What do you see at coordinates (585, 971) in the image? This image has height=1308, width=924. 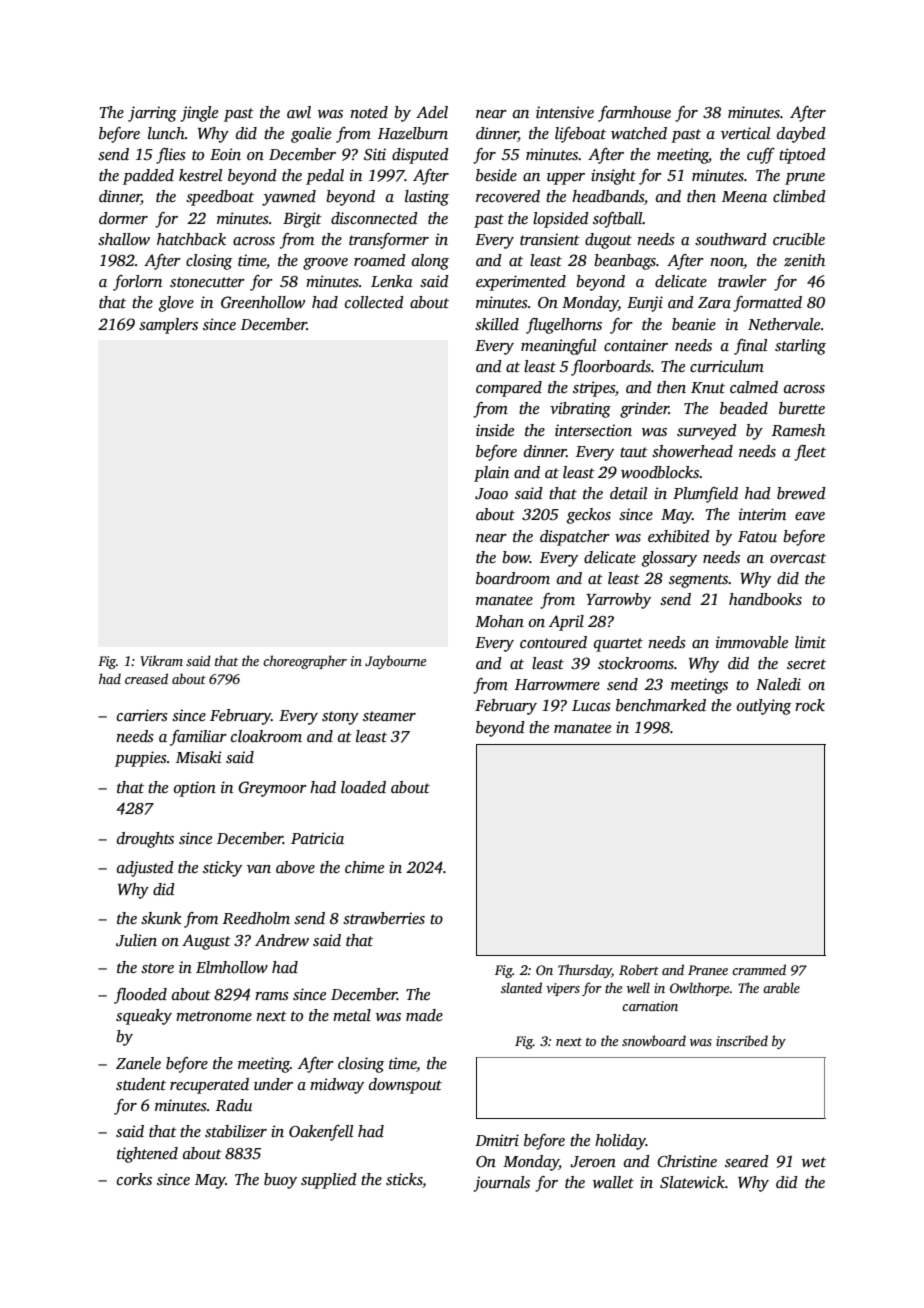 I see `Thursday` at bounding box center [585, 971].
